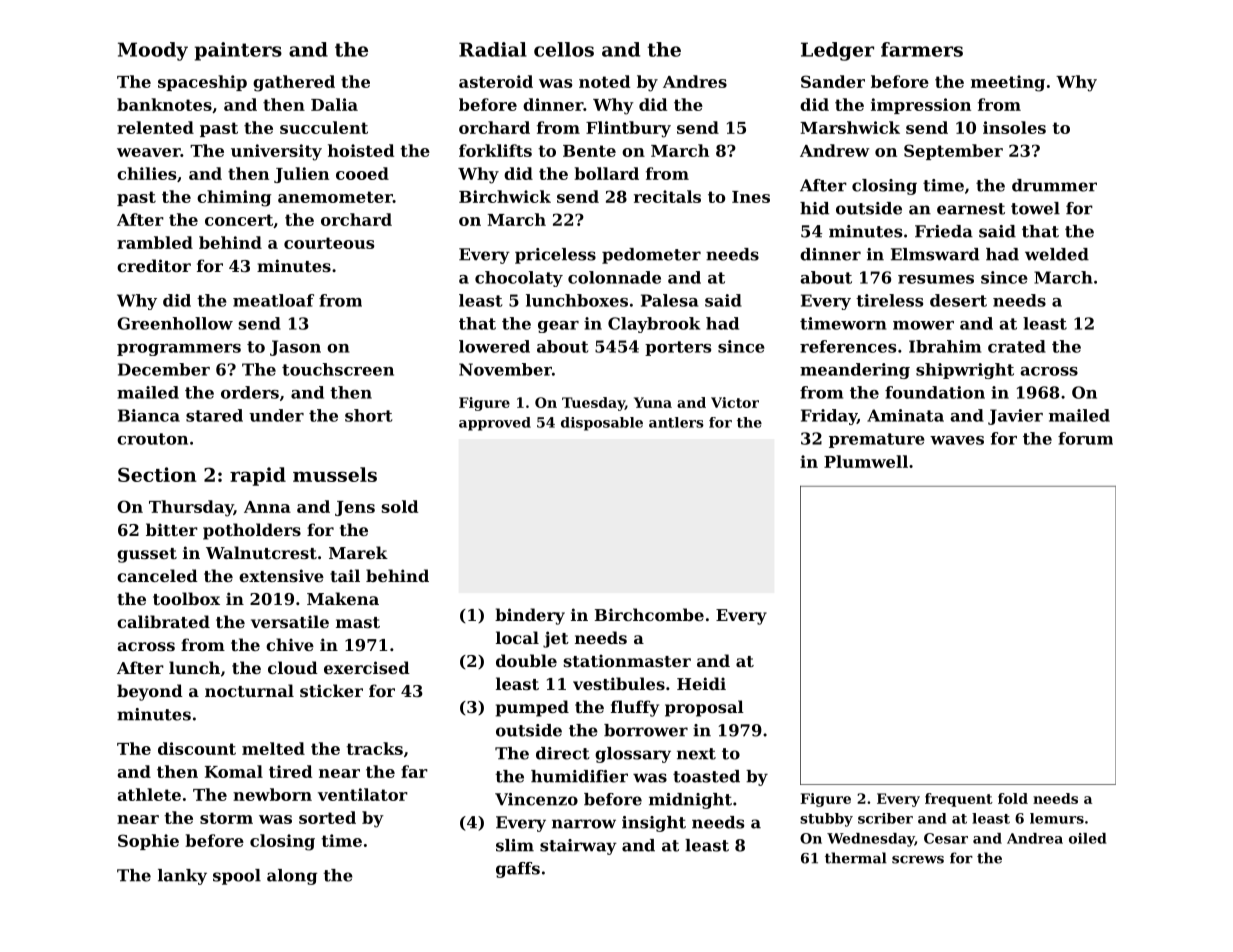 This screenshot has width=1233, height=952. I want to click on Victor, so click(735, 402).
